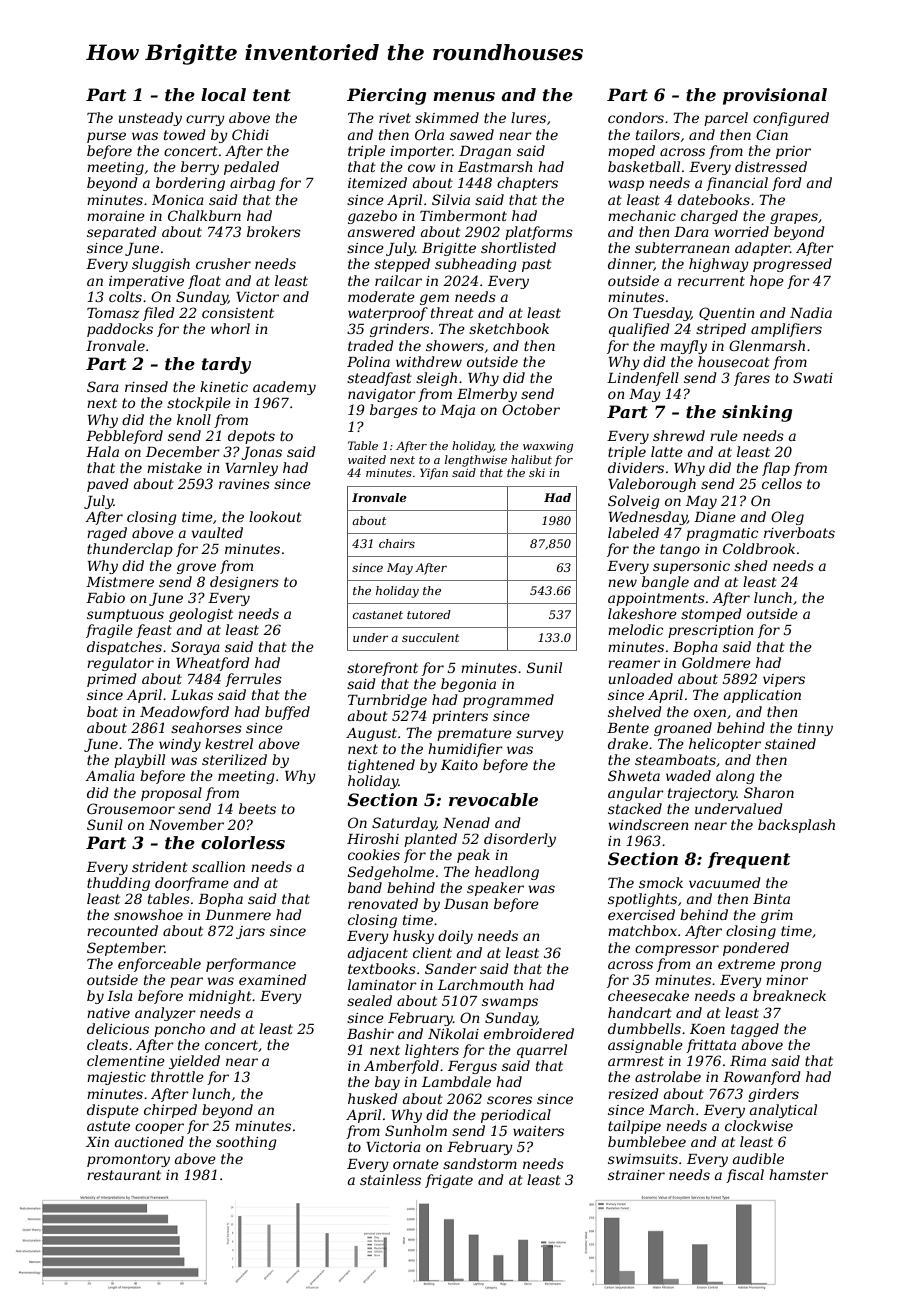 This document has height=1308, width=924. I want to click on distressed, so click(771, 166).
